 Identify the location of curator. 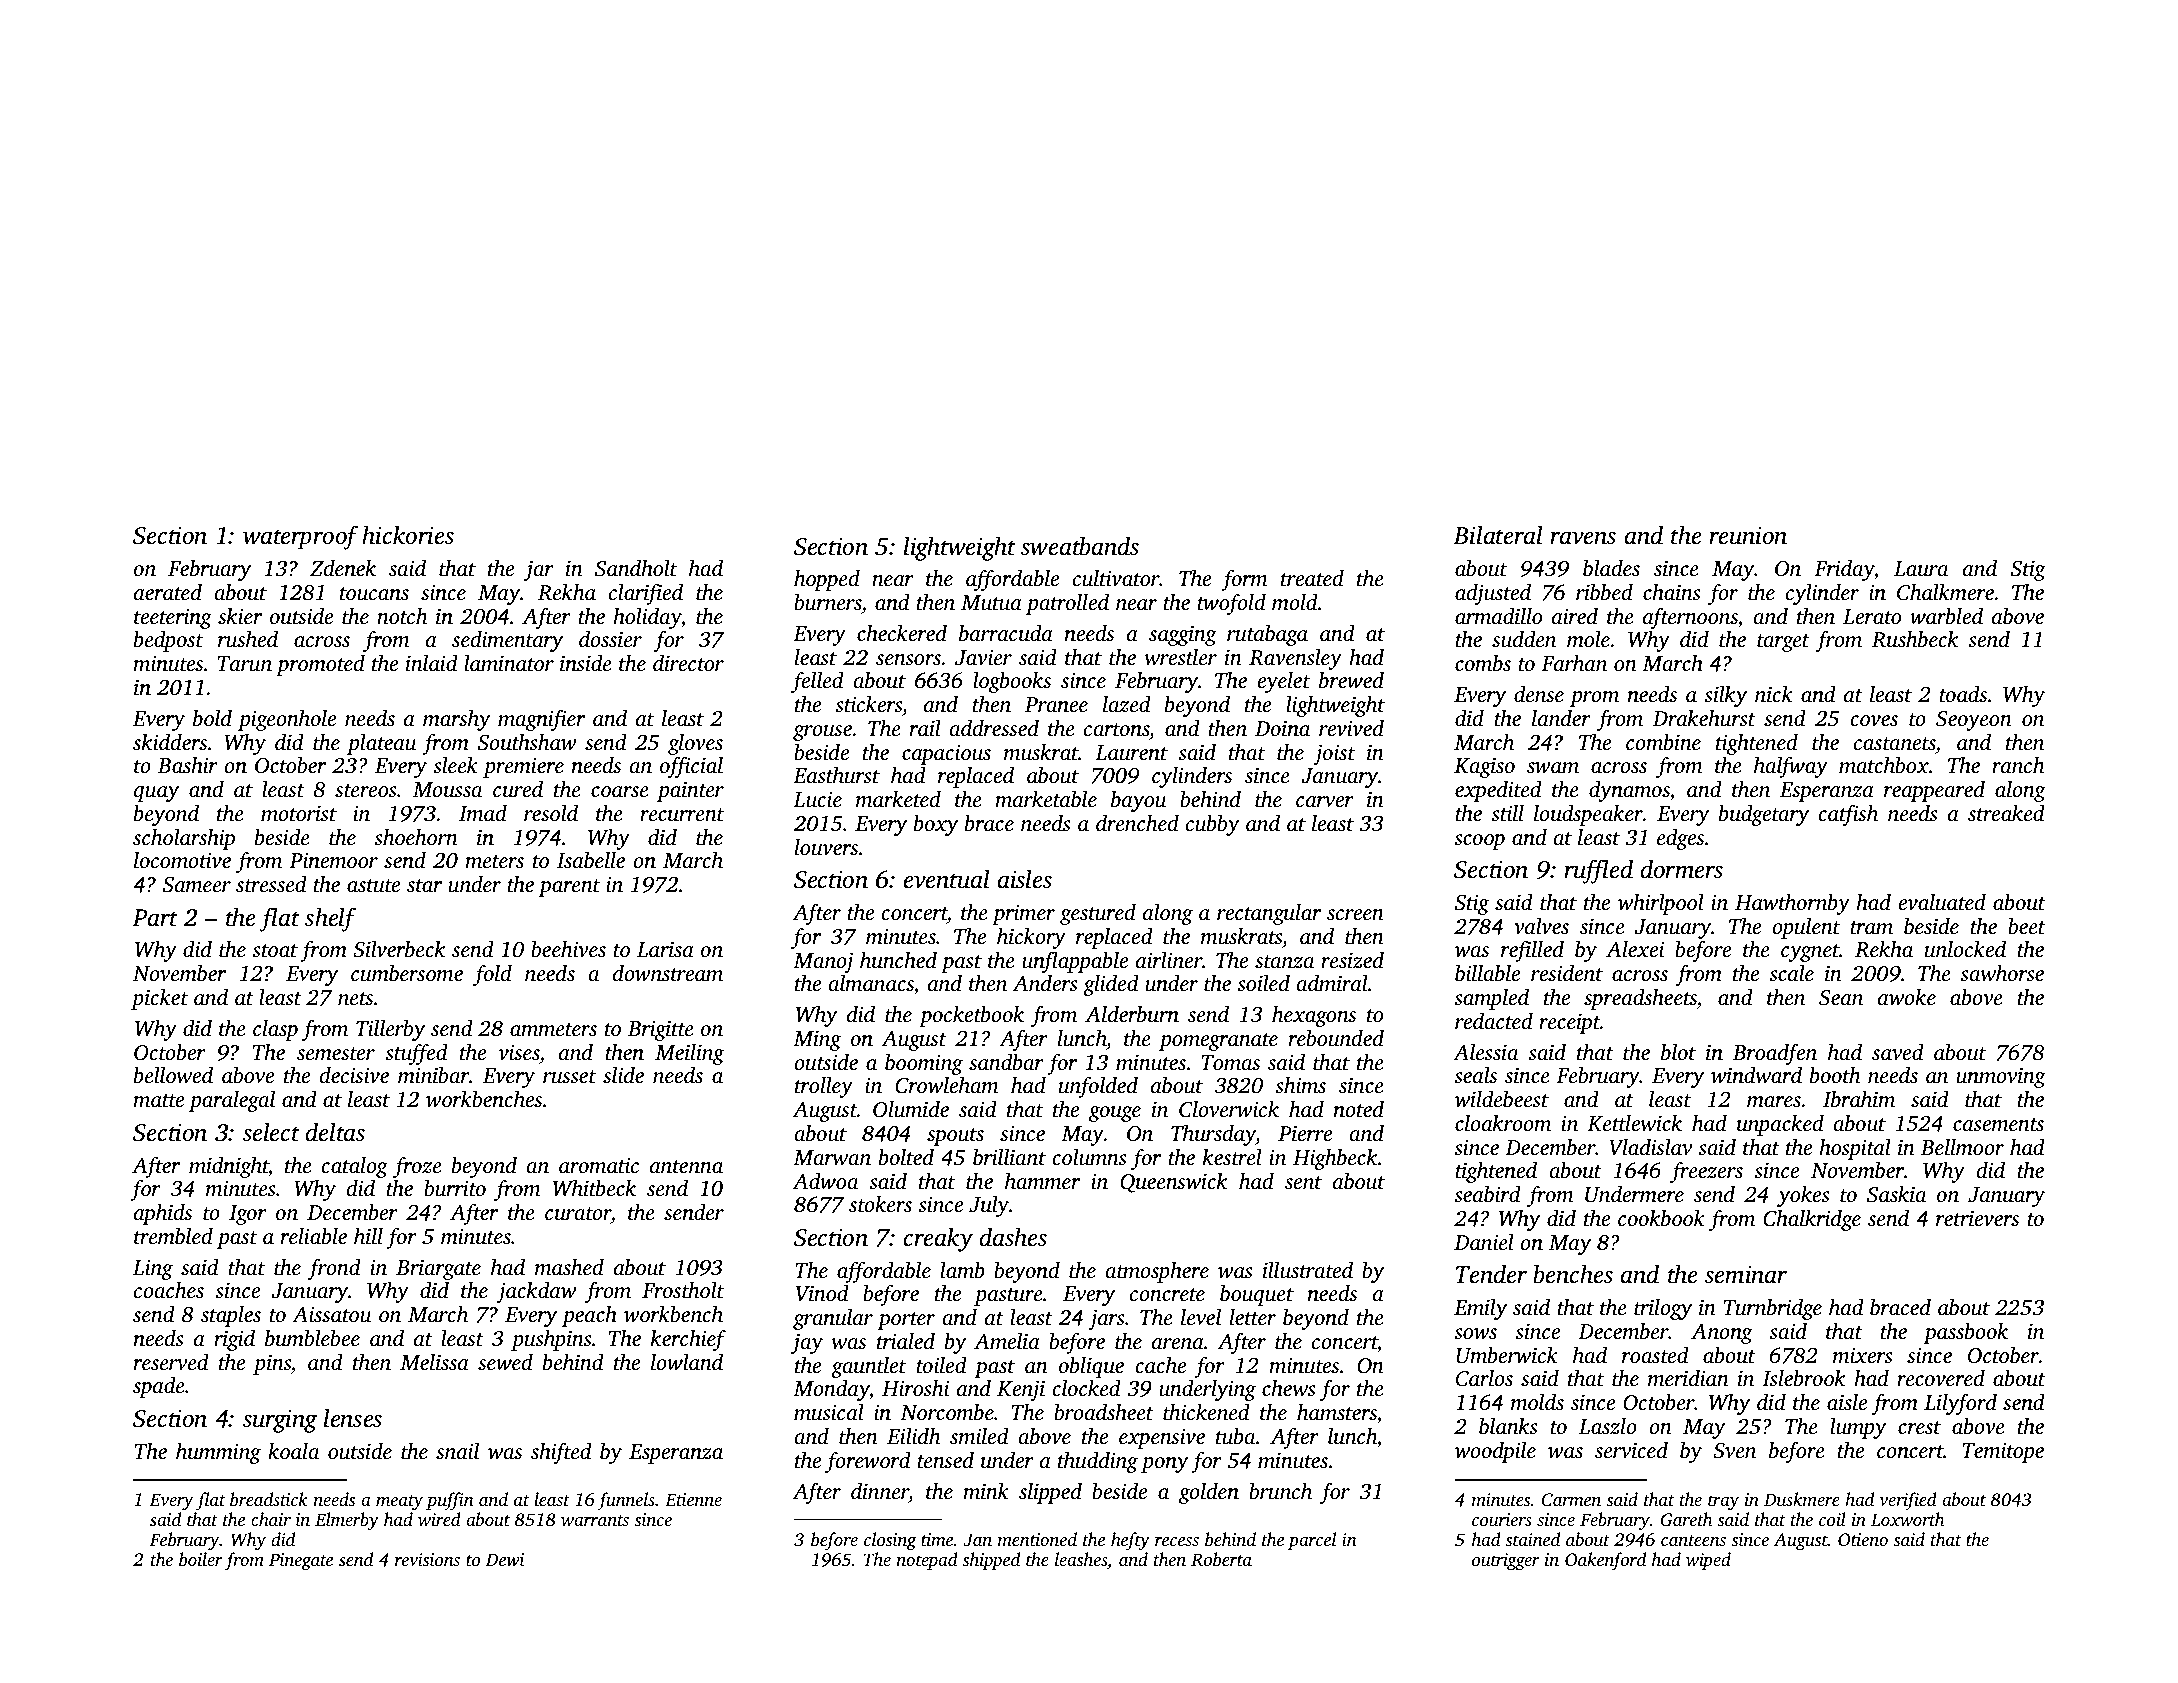
(578, 1213).
